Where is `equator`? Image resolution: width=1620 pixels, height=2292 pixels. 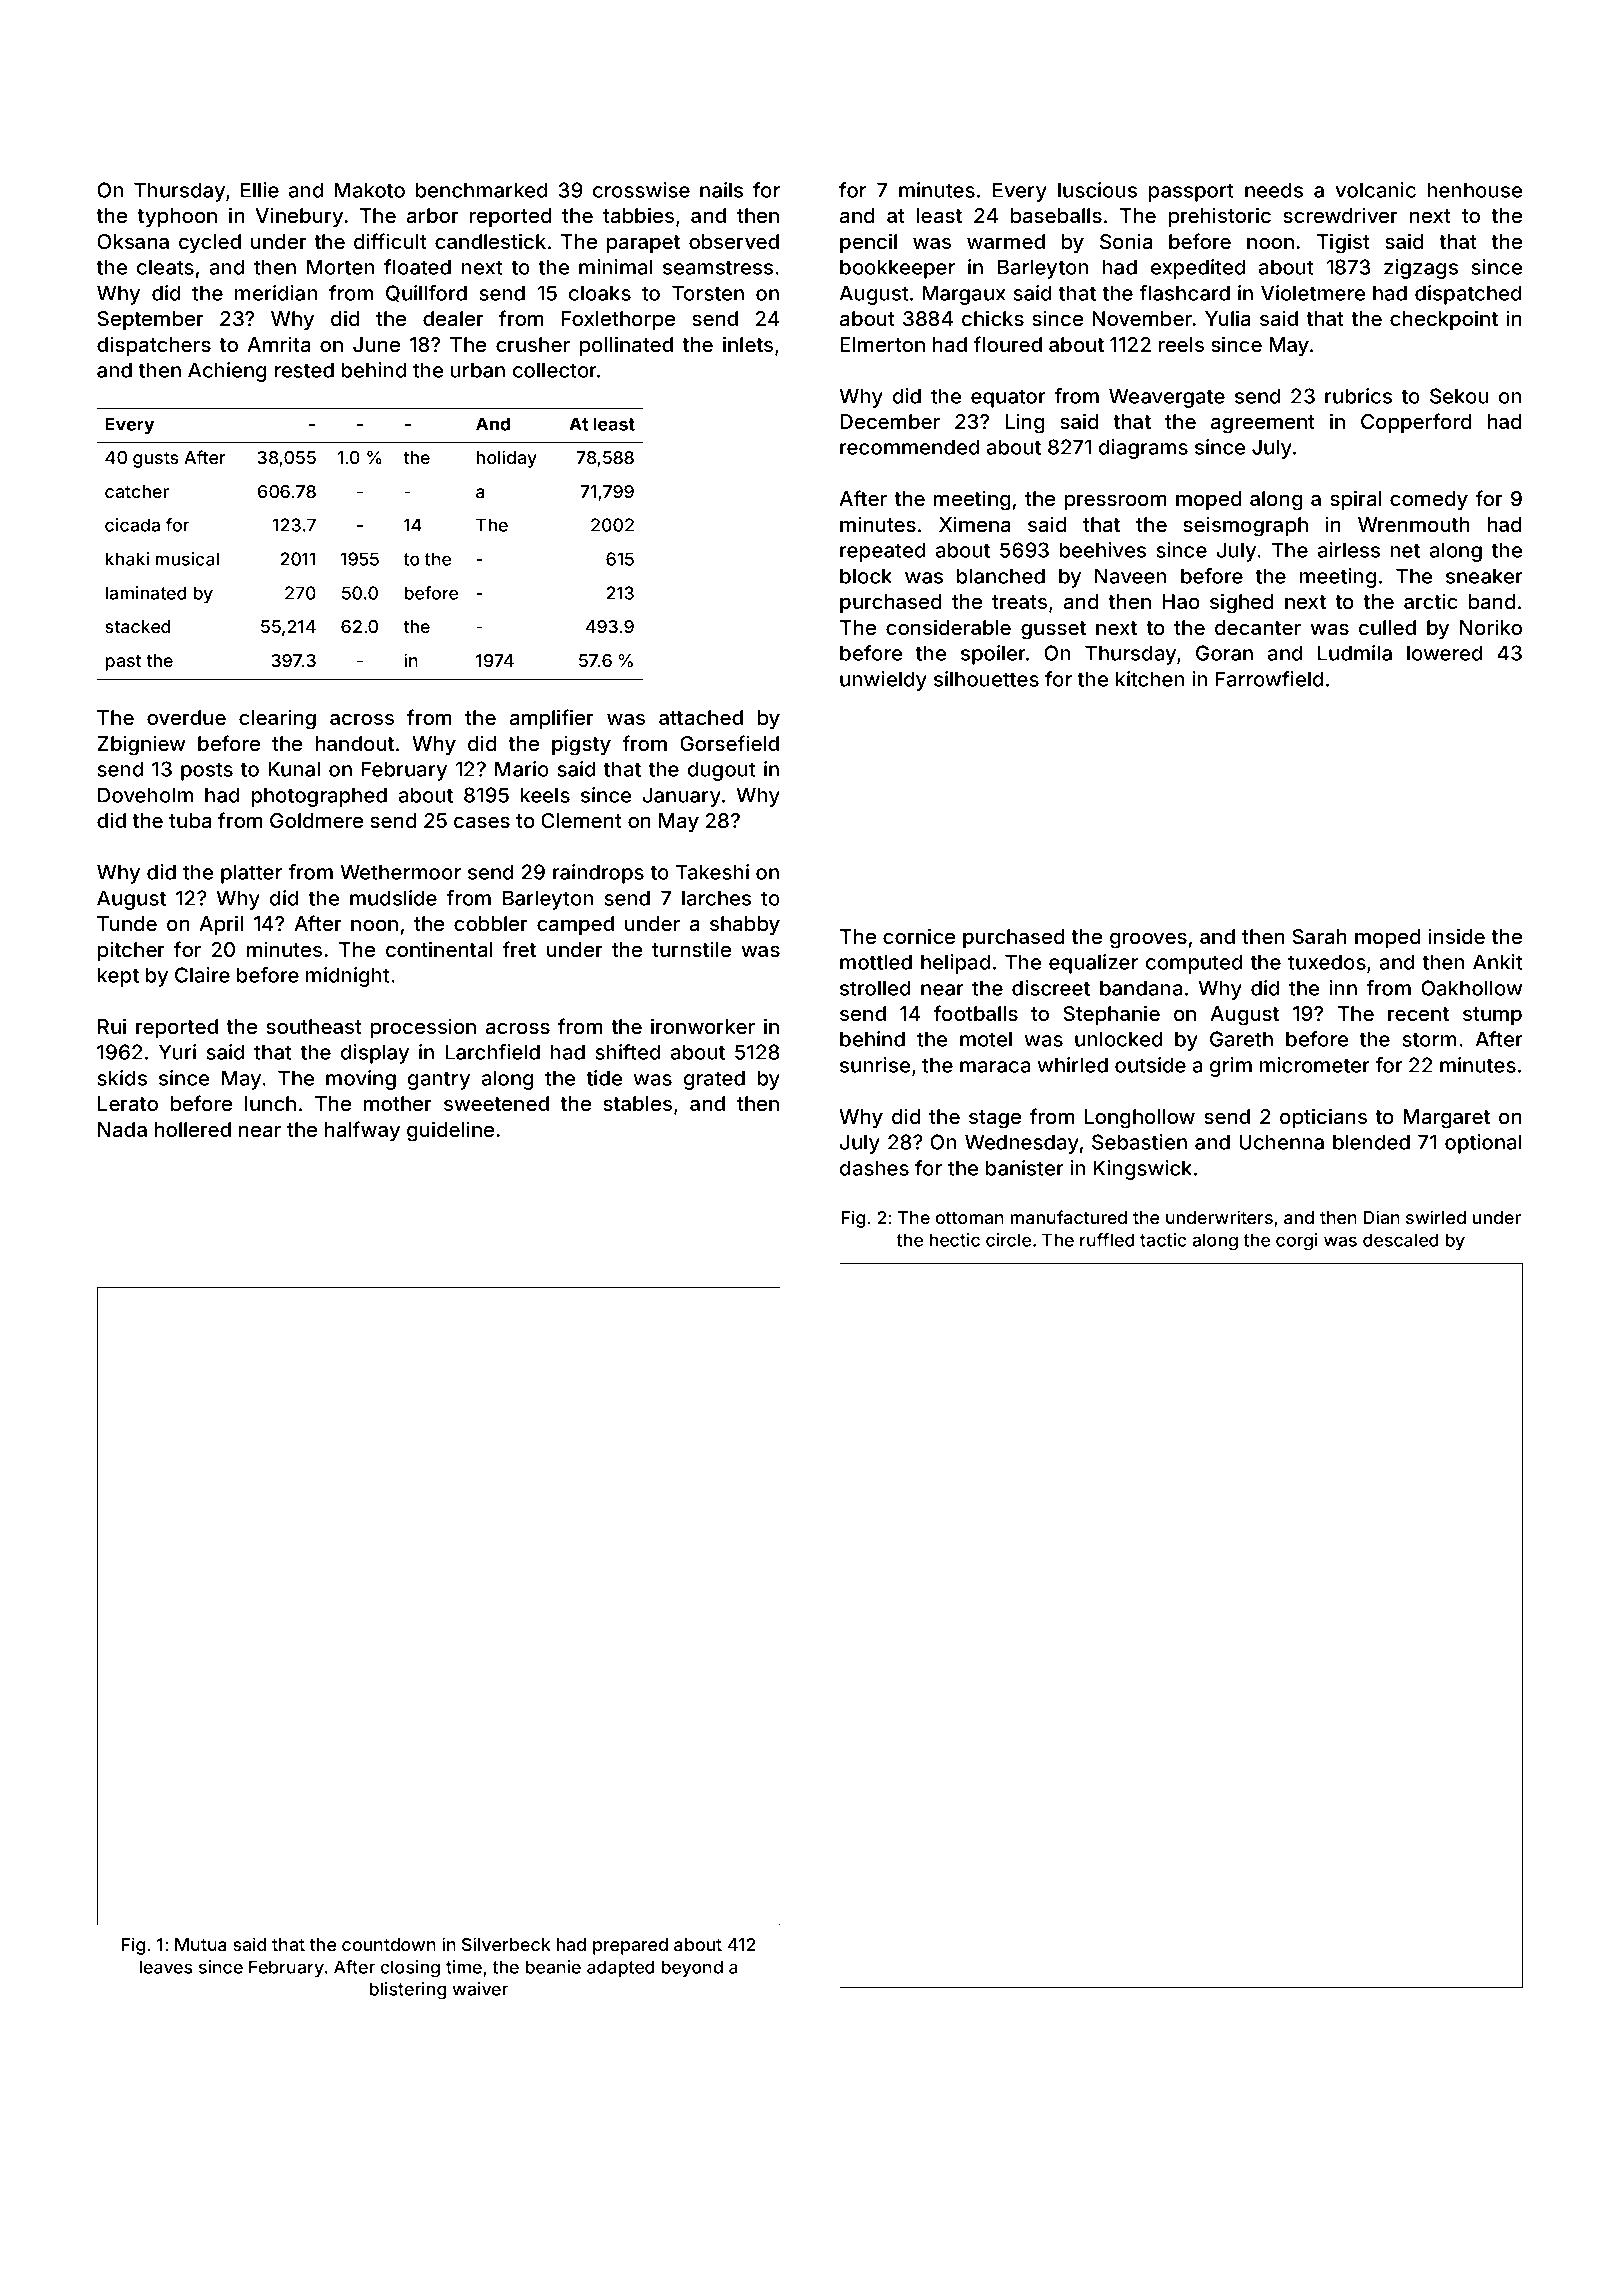 equator is located at coordinates (1008, 398).
